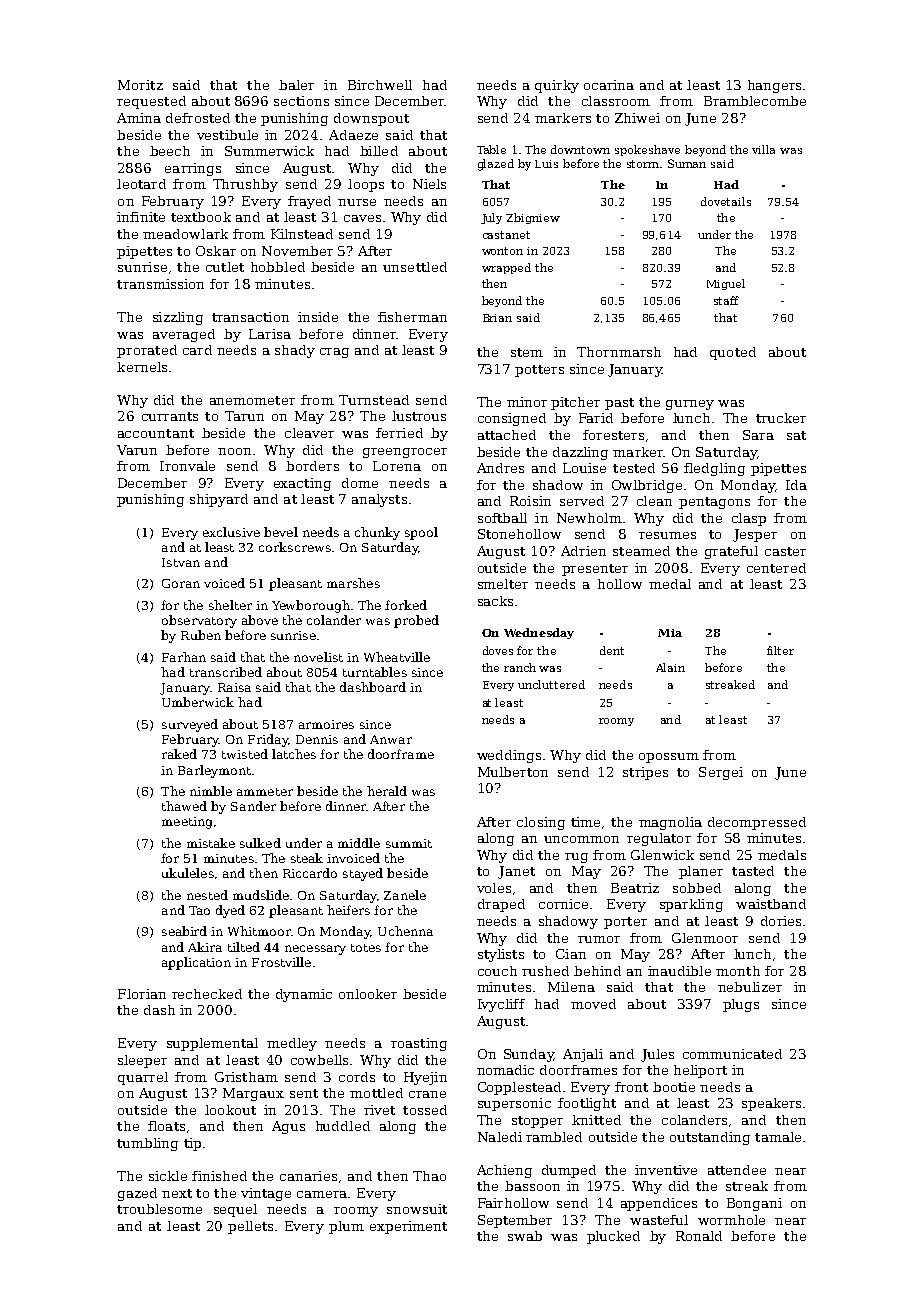 The height and width of the page is (1308, 924). Describe the element at coordinates (699, 1236) in the page. I see `Ronald` at that location.
